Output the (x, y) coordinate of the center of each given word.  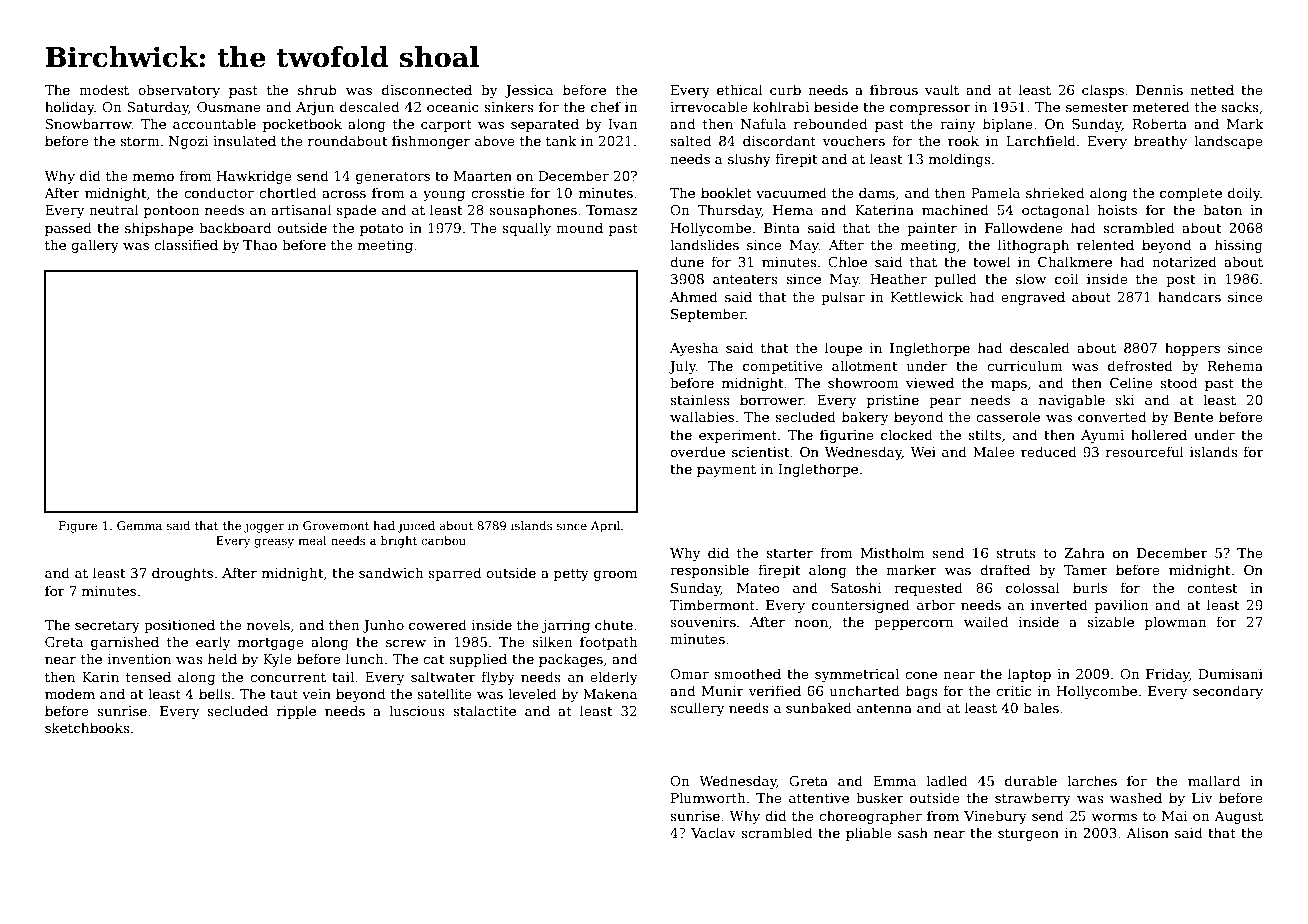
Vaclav (713, 832)
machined (955, 209)
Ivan (623, 124)
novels (268, 624)
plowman (1176, 623)
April (605, 527)
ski (1125, 399)
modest (104, 89)
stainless (700, 399)
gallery (95, 246)
